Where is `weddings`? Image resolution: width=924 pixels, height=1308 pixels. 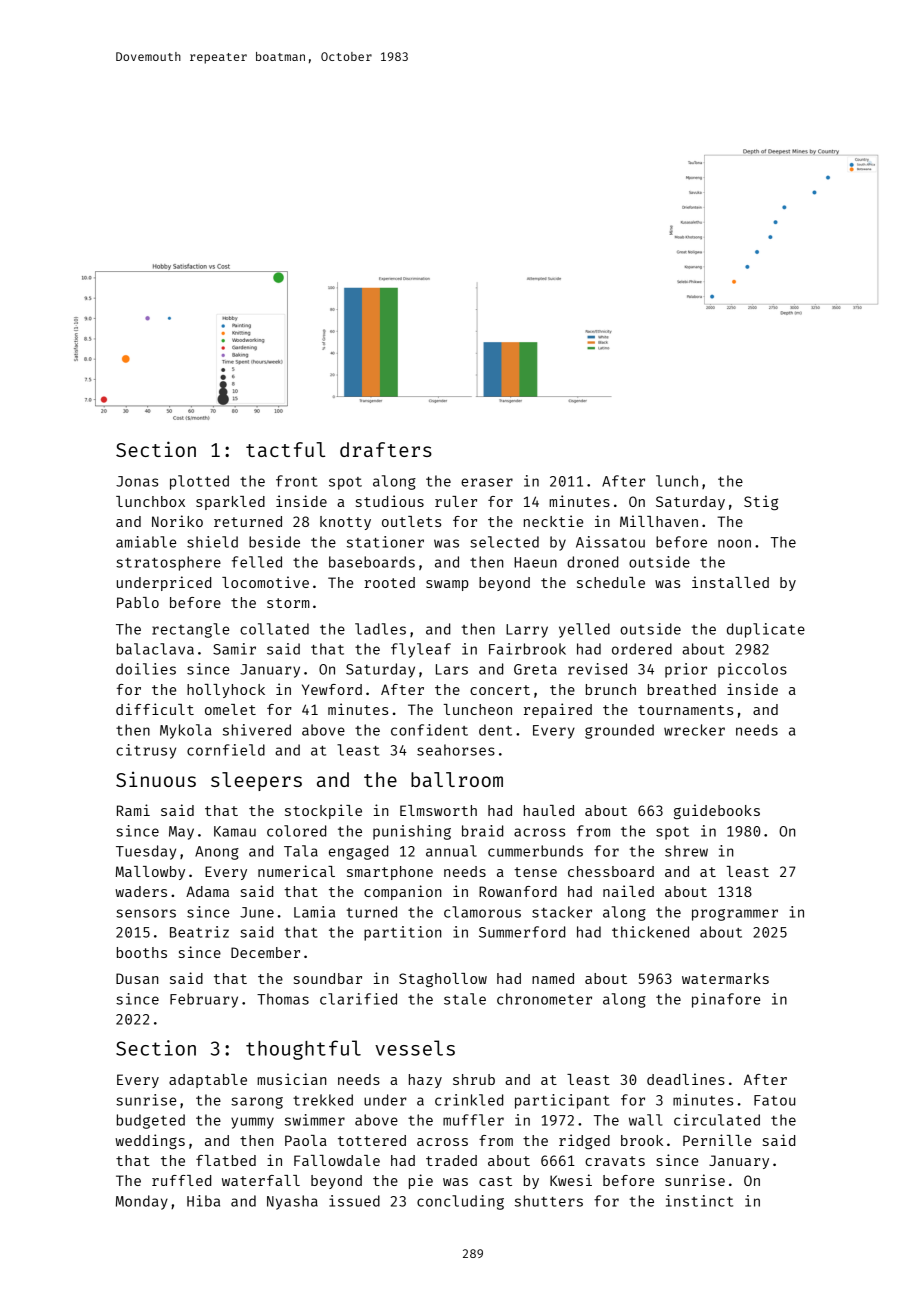 weddings is located at coordinates (150, 1141).
